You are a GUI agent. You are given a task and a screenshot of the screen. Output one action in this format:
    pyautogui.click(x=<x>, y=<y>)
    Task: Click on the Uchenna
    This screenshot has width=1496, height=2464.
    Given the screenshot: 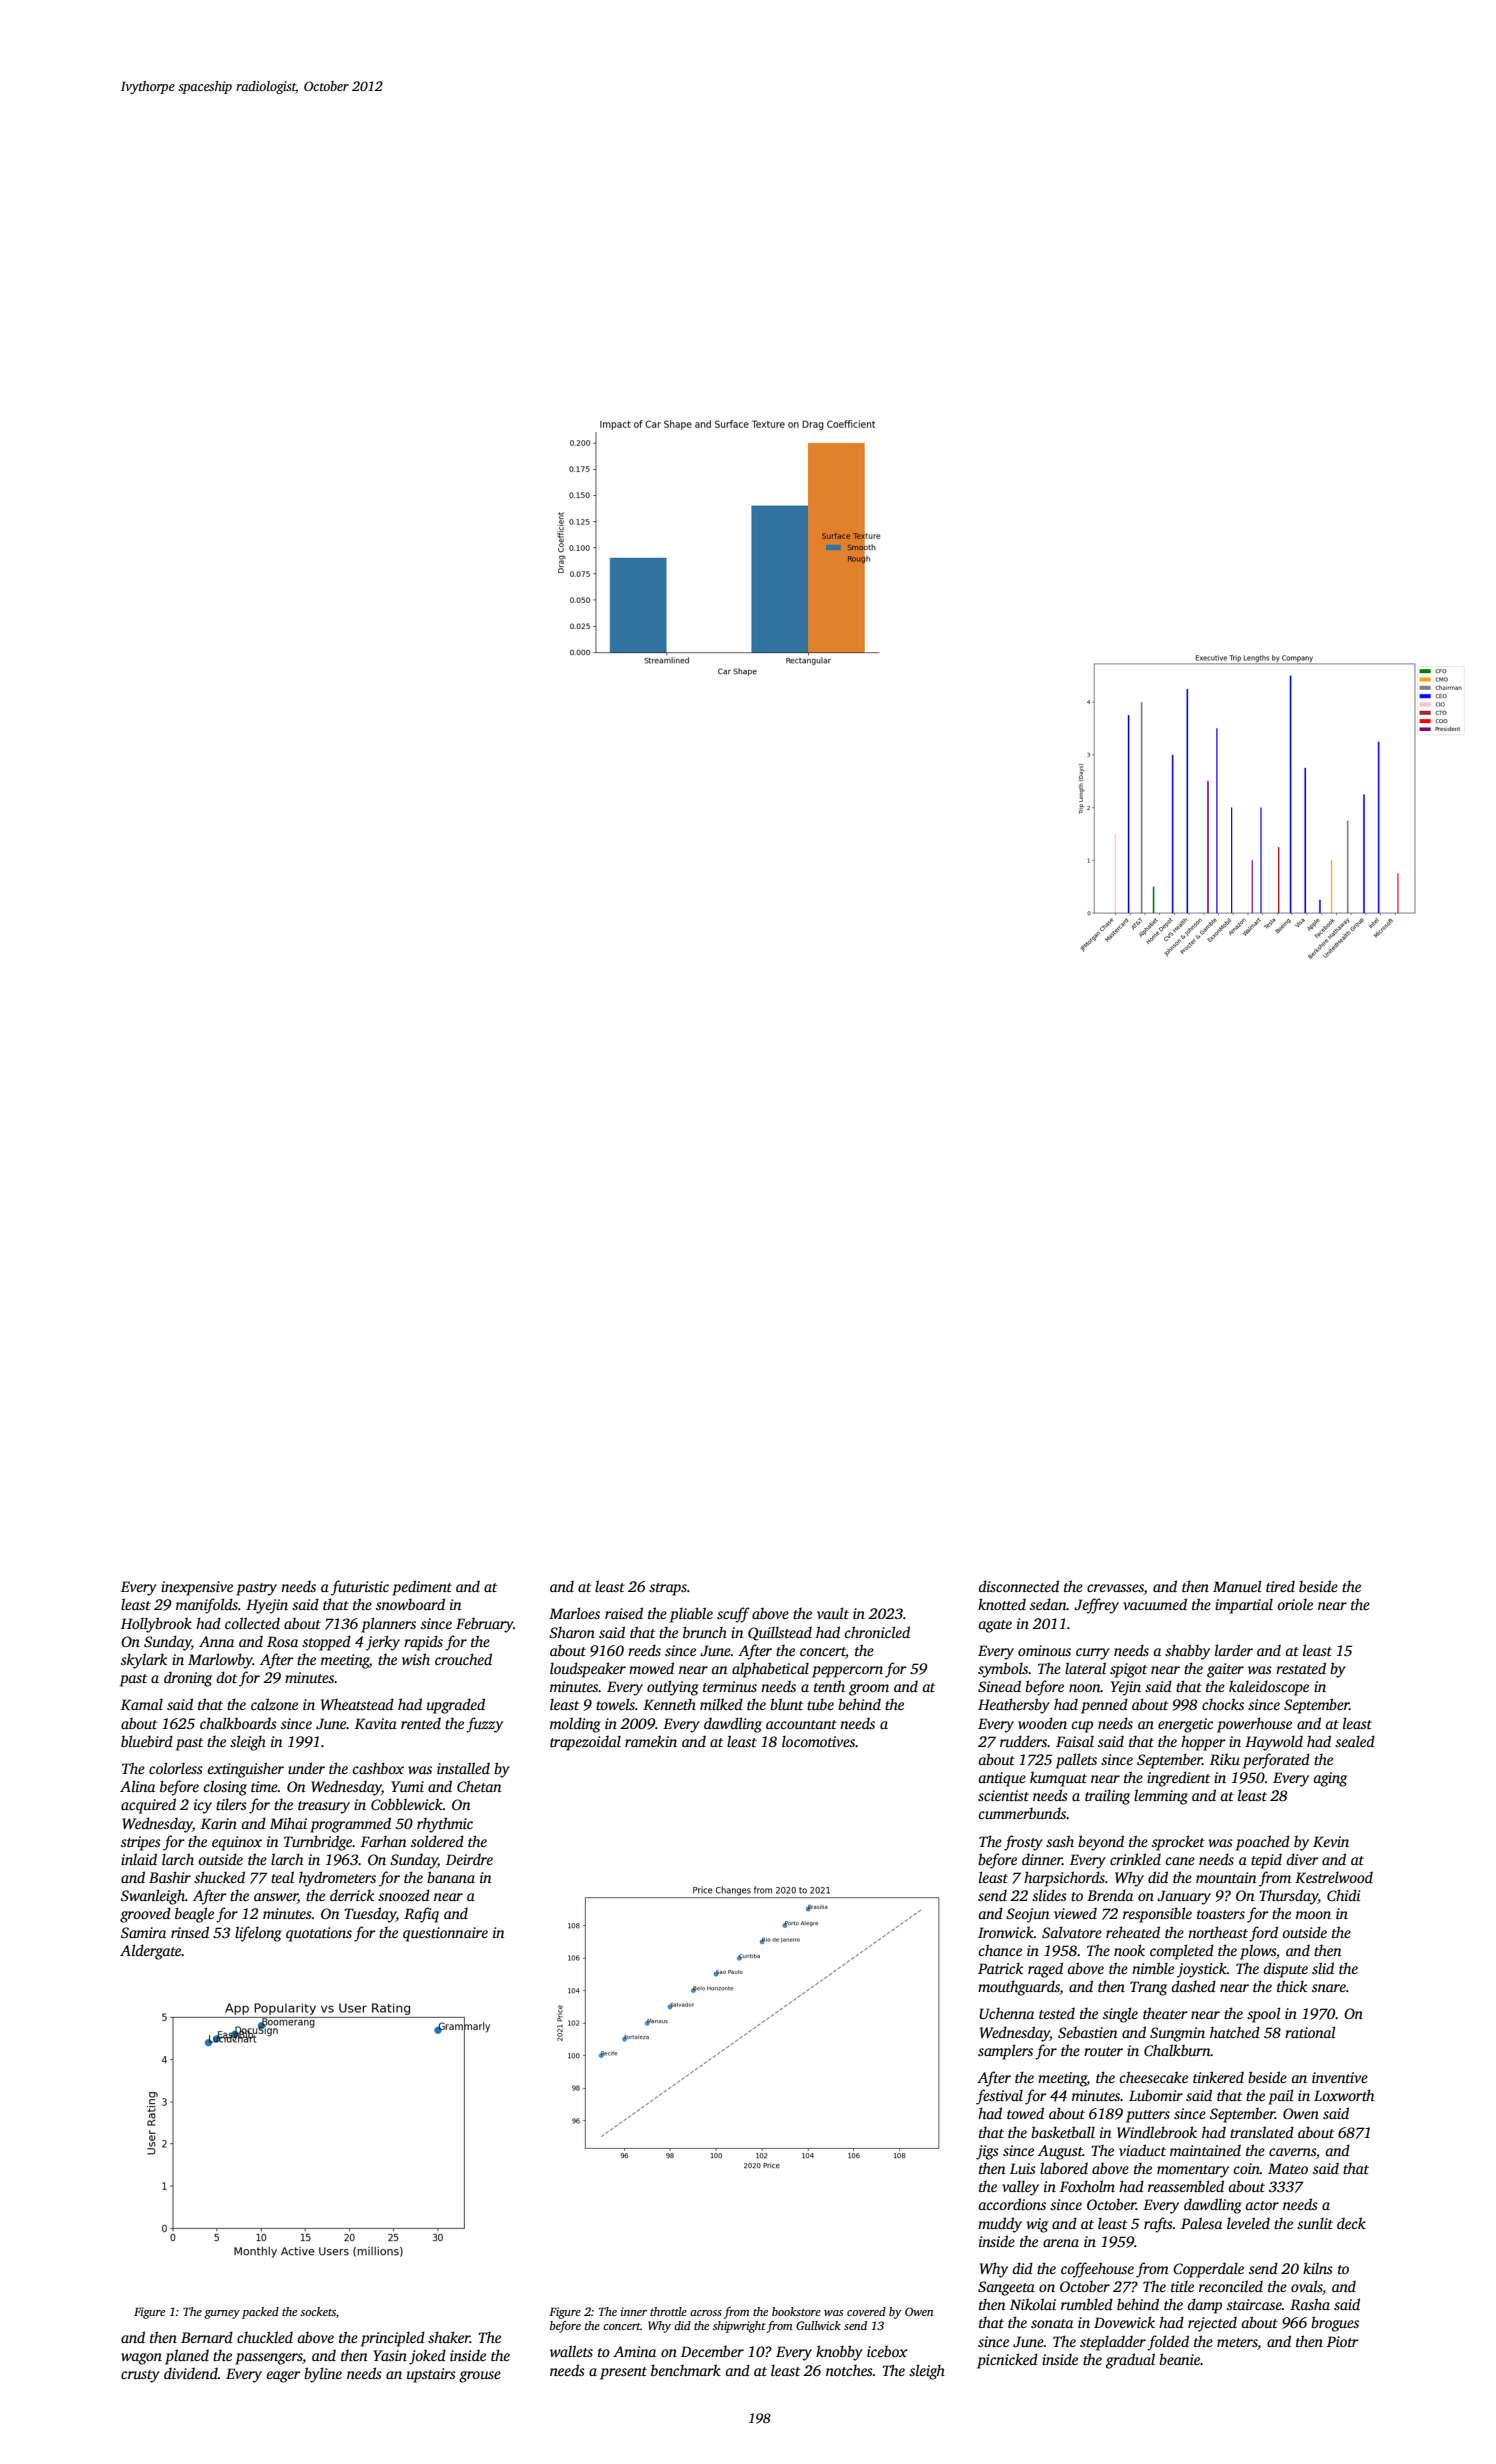 What is the action you would take?
    pyautogui.click(x=1006, y=2013)
